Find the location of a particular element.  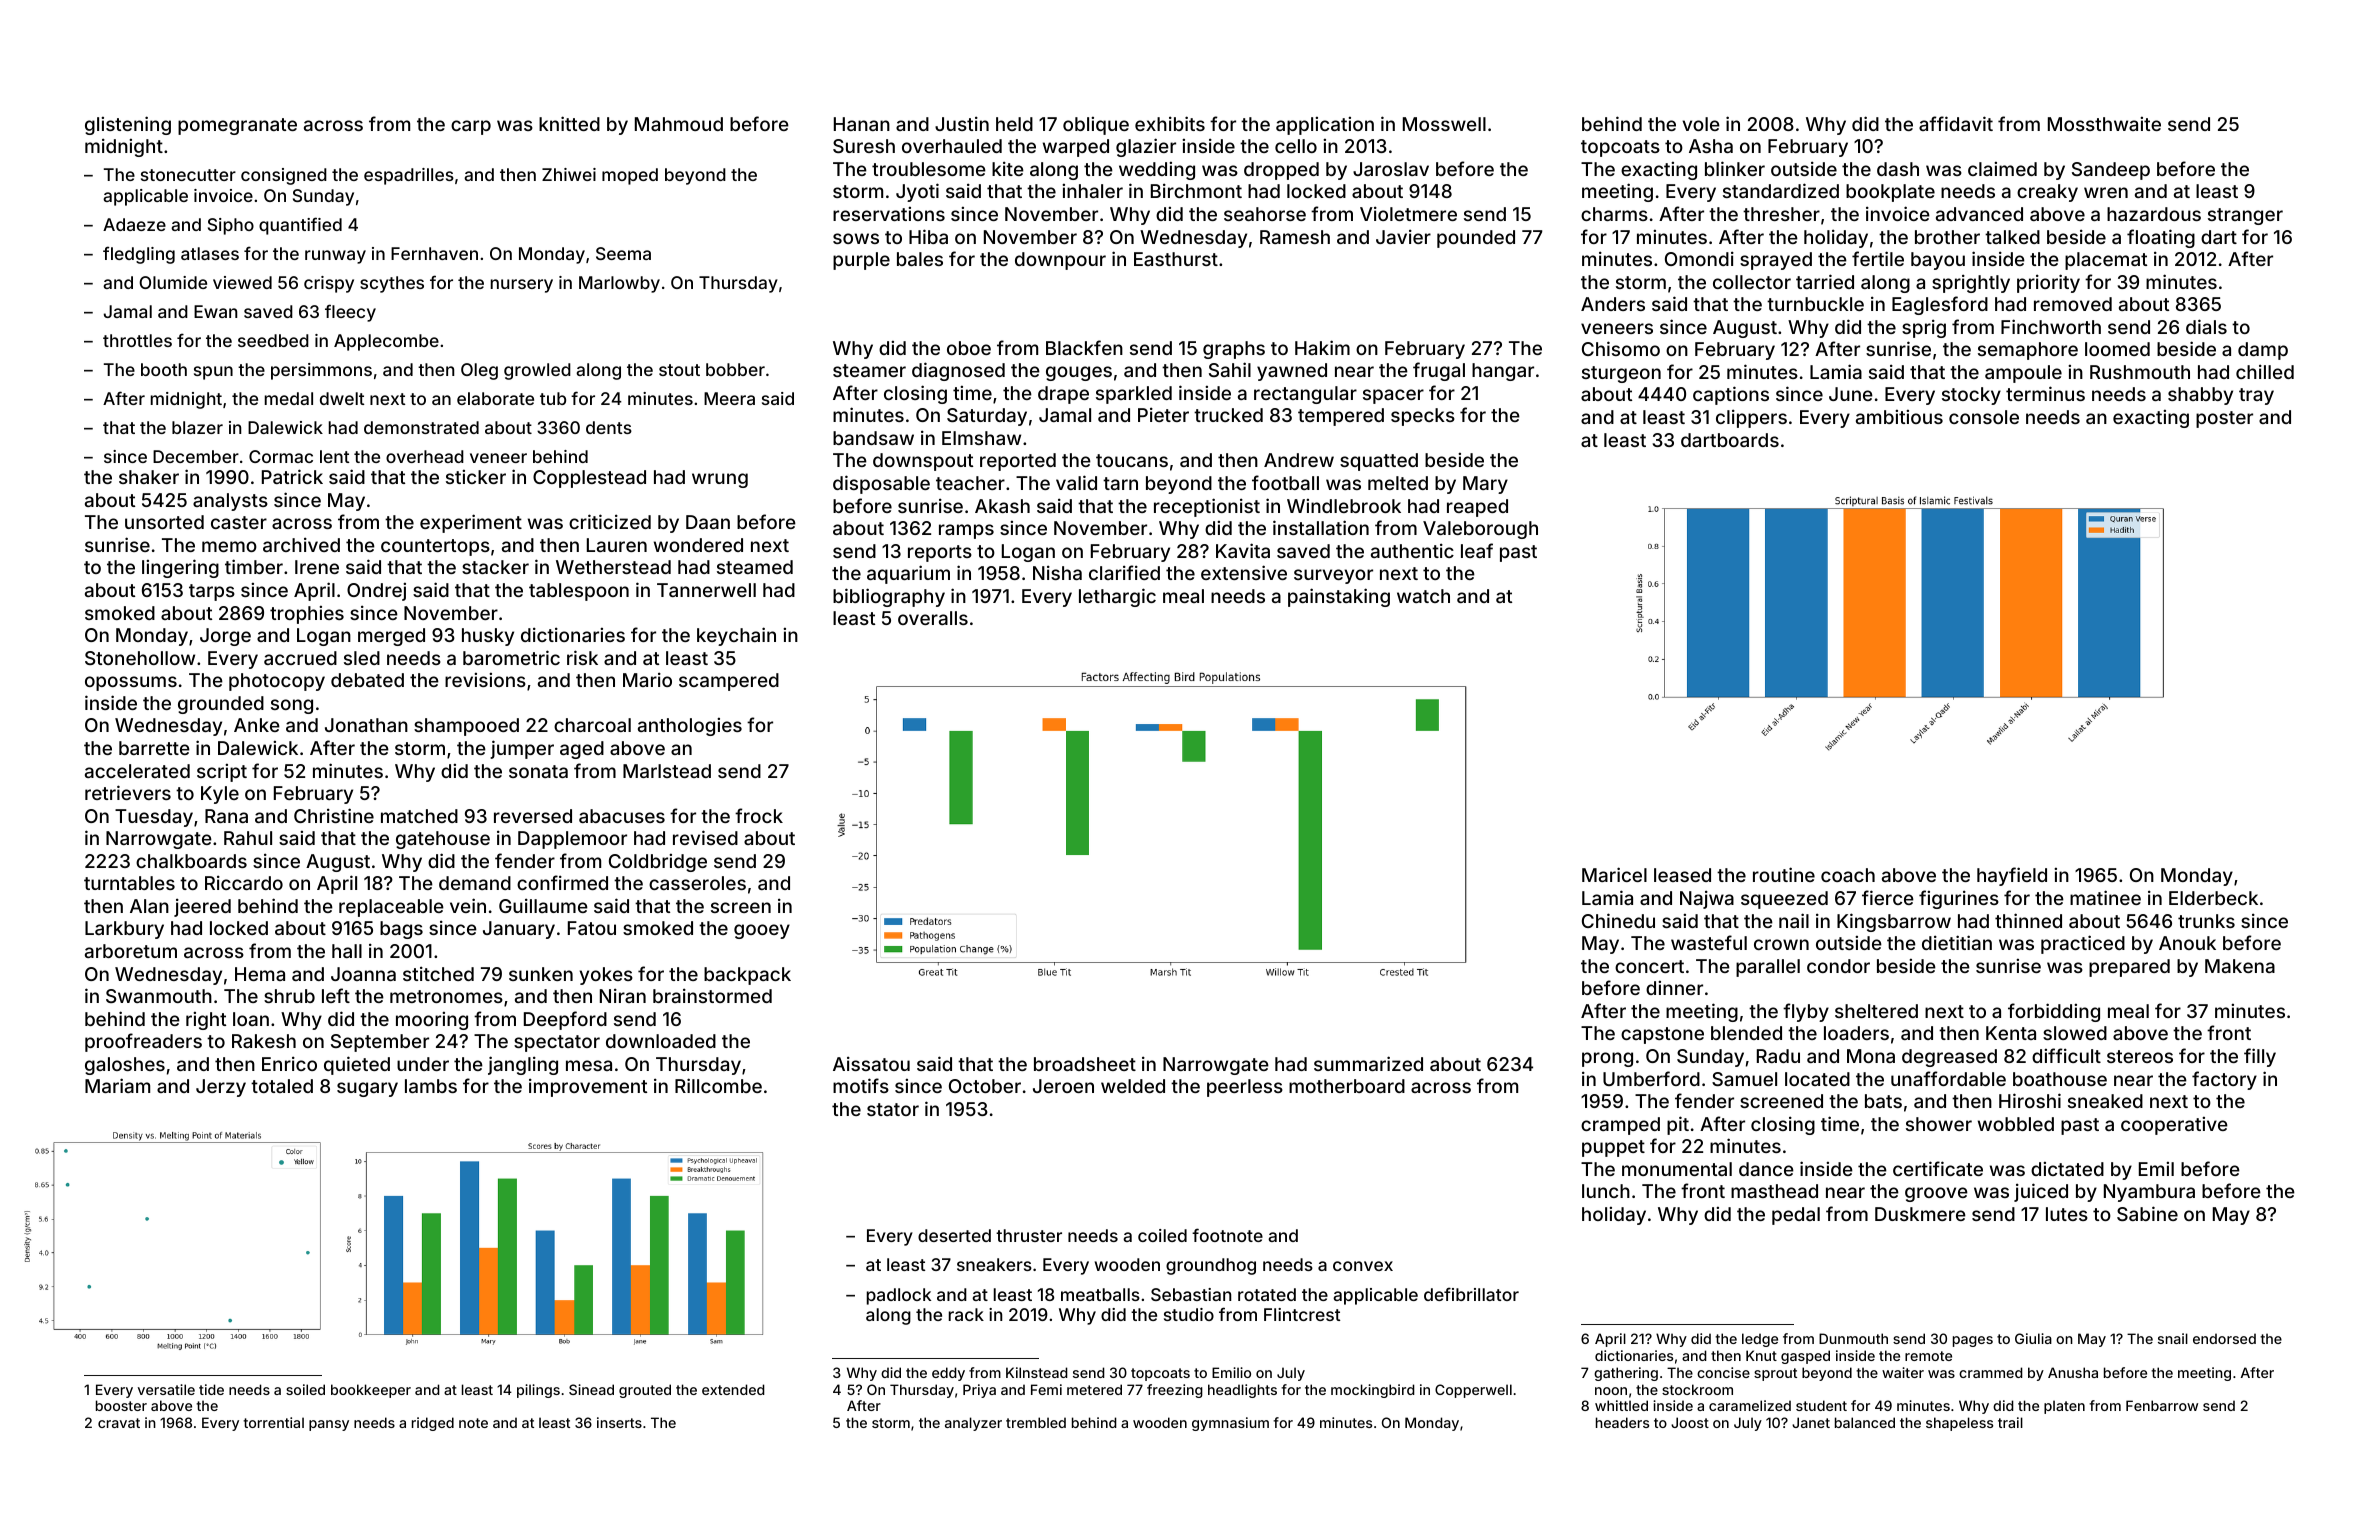

stranger is located at coordinates (2245, 216).
